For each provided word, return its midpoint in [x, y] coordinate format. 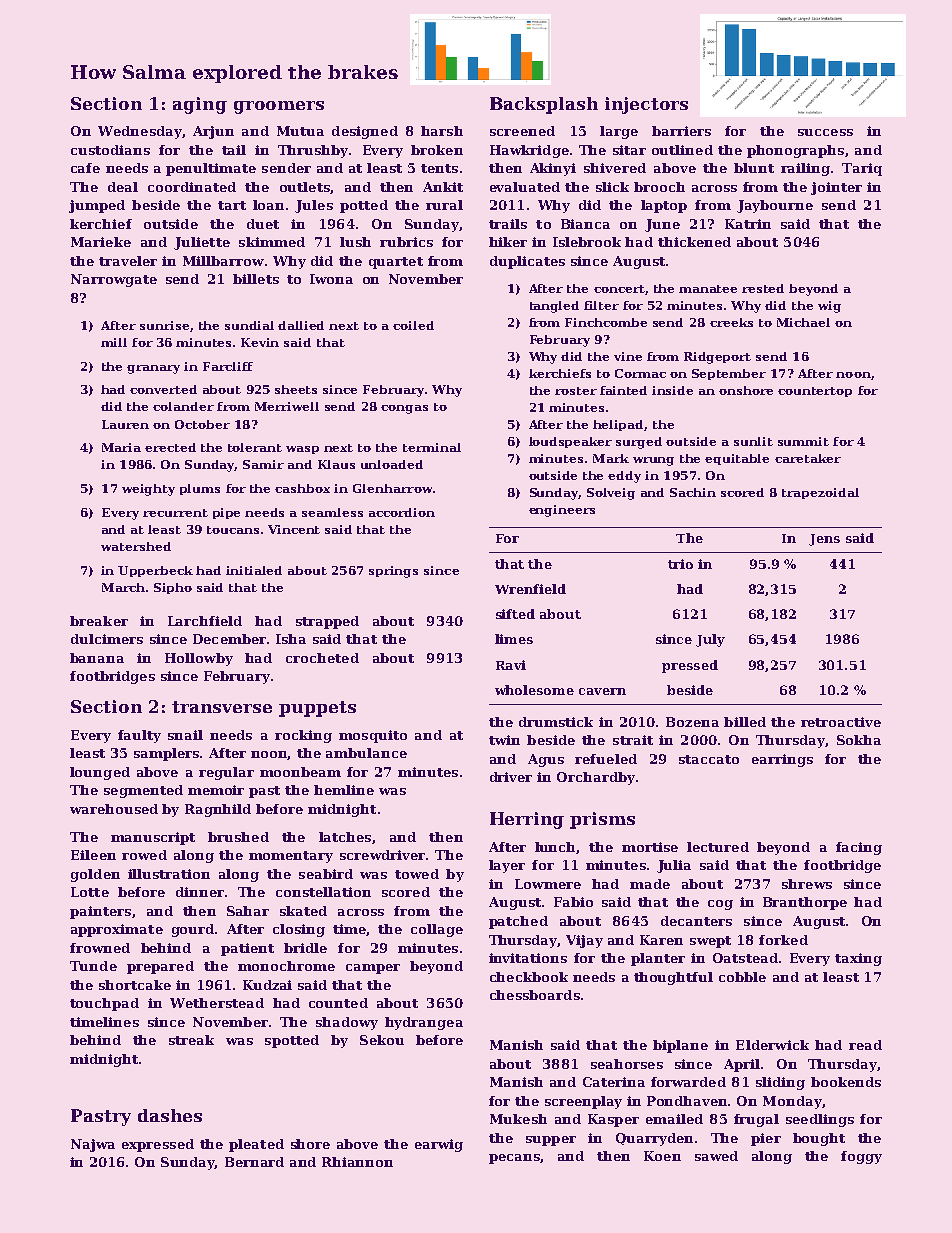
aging [200, 105]
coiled [413, 325]
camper [373, 969]
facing [859, 848]
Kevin [260, 342]
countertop [815, 392]
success [825, 132]
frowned [100, 948]
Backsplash [544, 105]
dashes [170, 1115]
